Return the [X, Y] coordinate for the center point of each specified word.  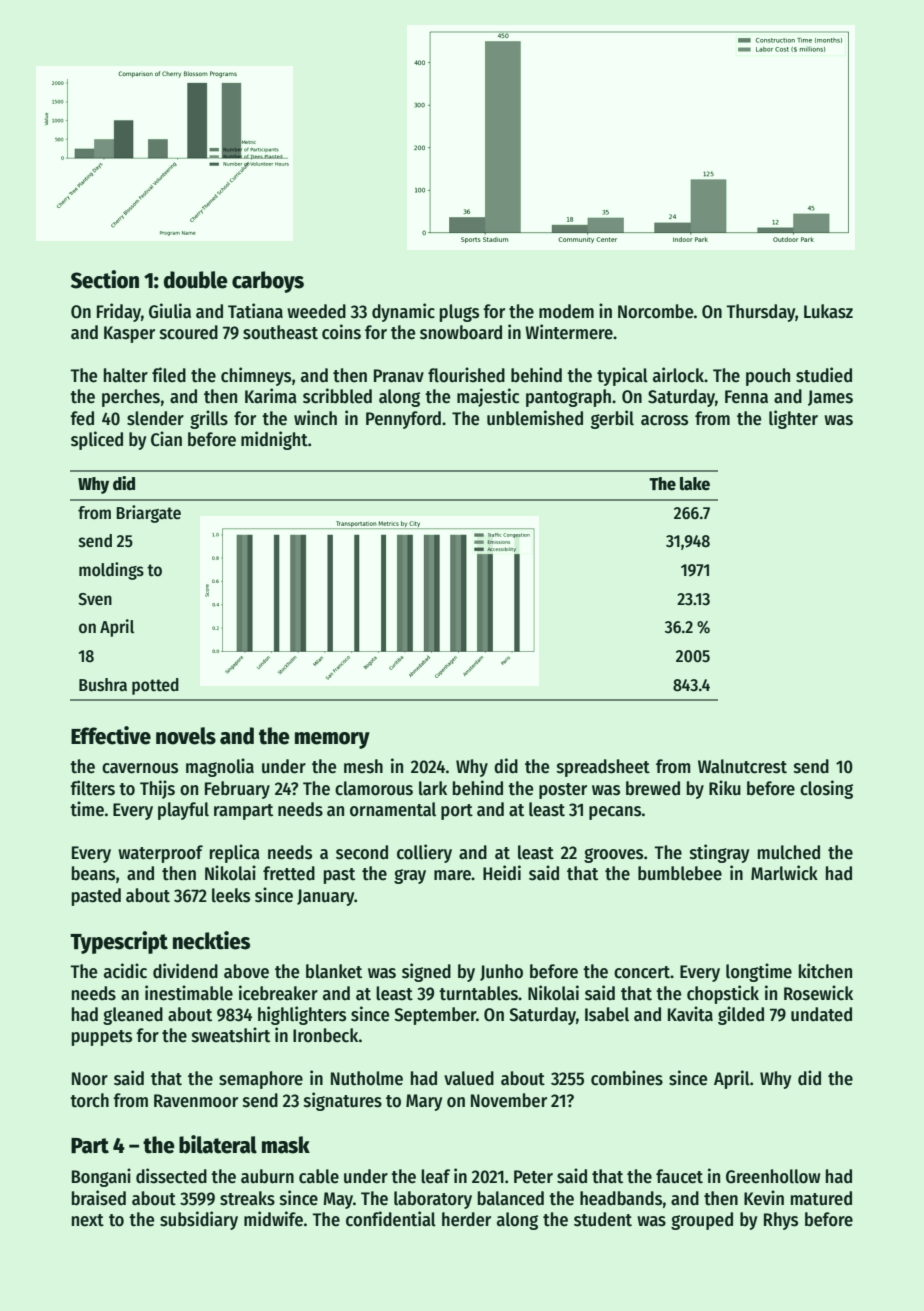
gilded [741, 1015]
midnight [274, 440]
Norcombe [655, 311]
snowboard [461, 332]
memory [332, 740]
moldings [111, 571]
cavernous [140, 768]
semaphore [261, 1080]
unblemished [535, 418]
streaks [247, 1198]
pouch [768, 377]
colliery [424, 853]
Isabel [607, 1014]
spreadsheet [603, 768]
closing [826, 789]
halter [126, 375]
